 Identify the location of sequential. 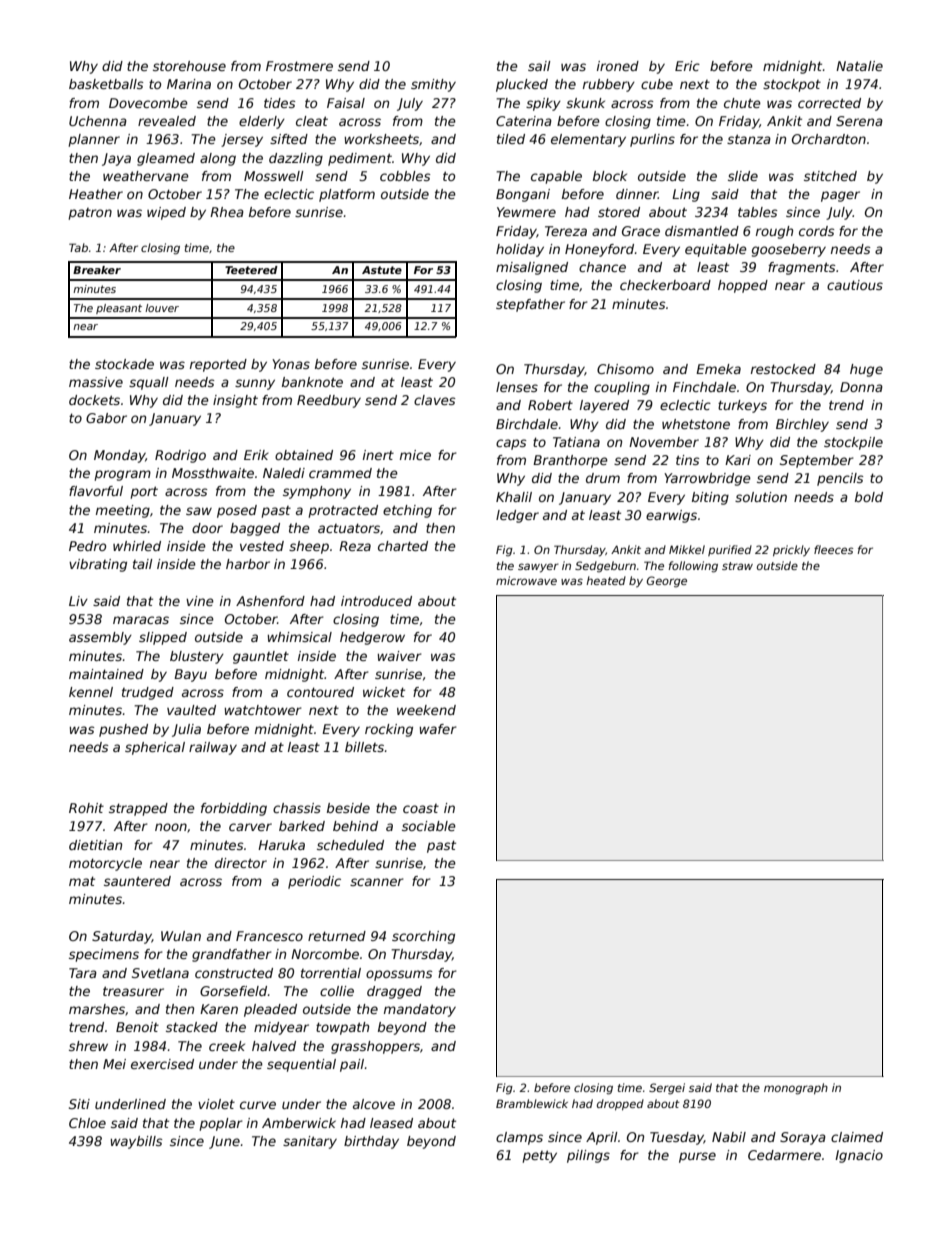
(301, 1065).
